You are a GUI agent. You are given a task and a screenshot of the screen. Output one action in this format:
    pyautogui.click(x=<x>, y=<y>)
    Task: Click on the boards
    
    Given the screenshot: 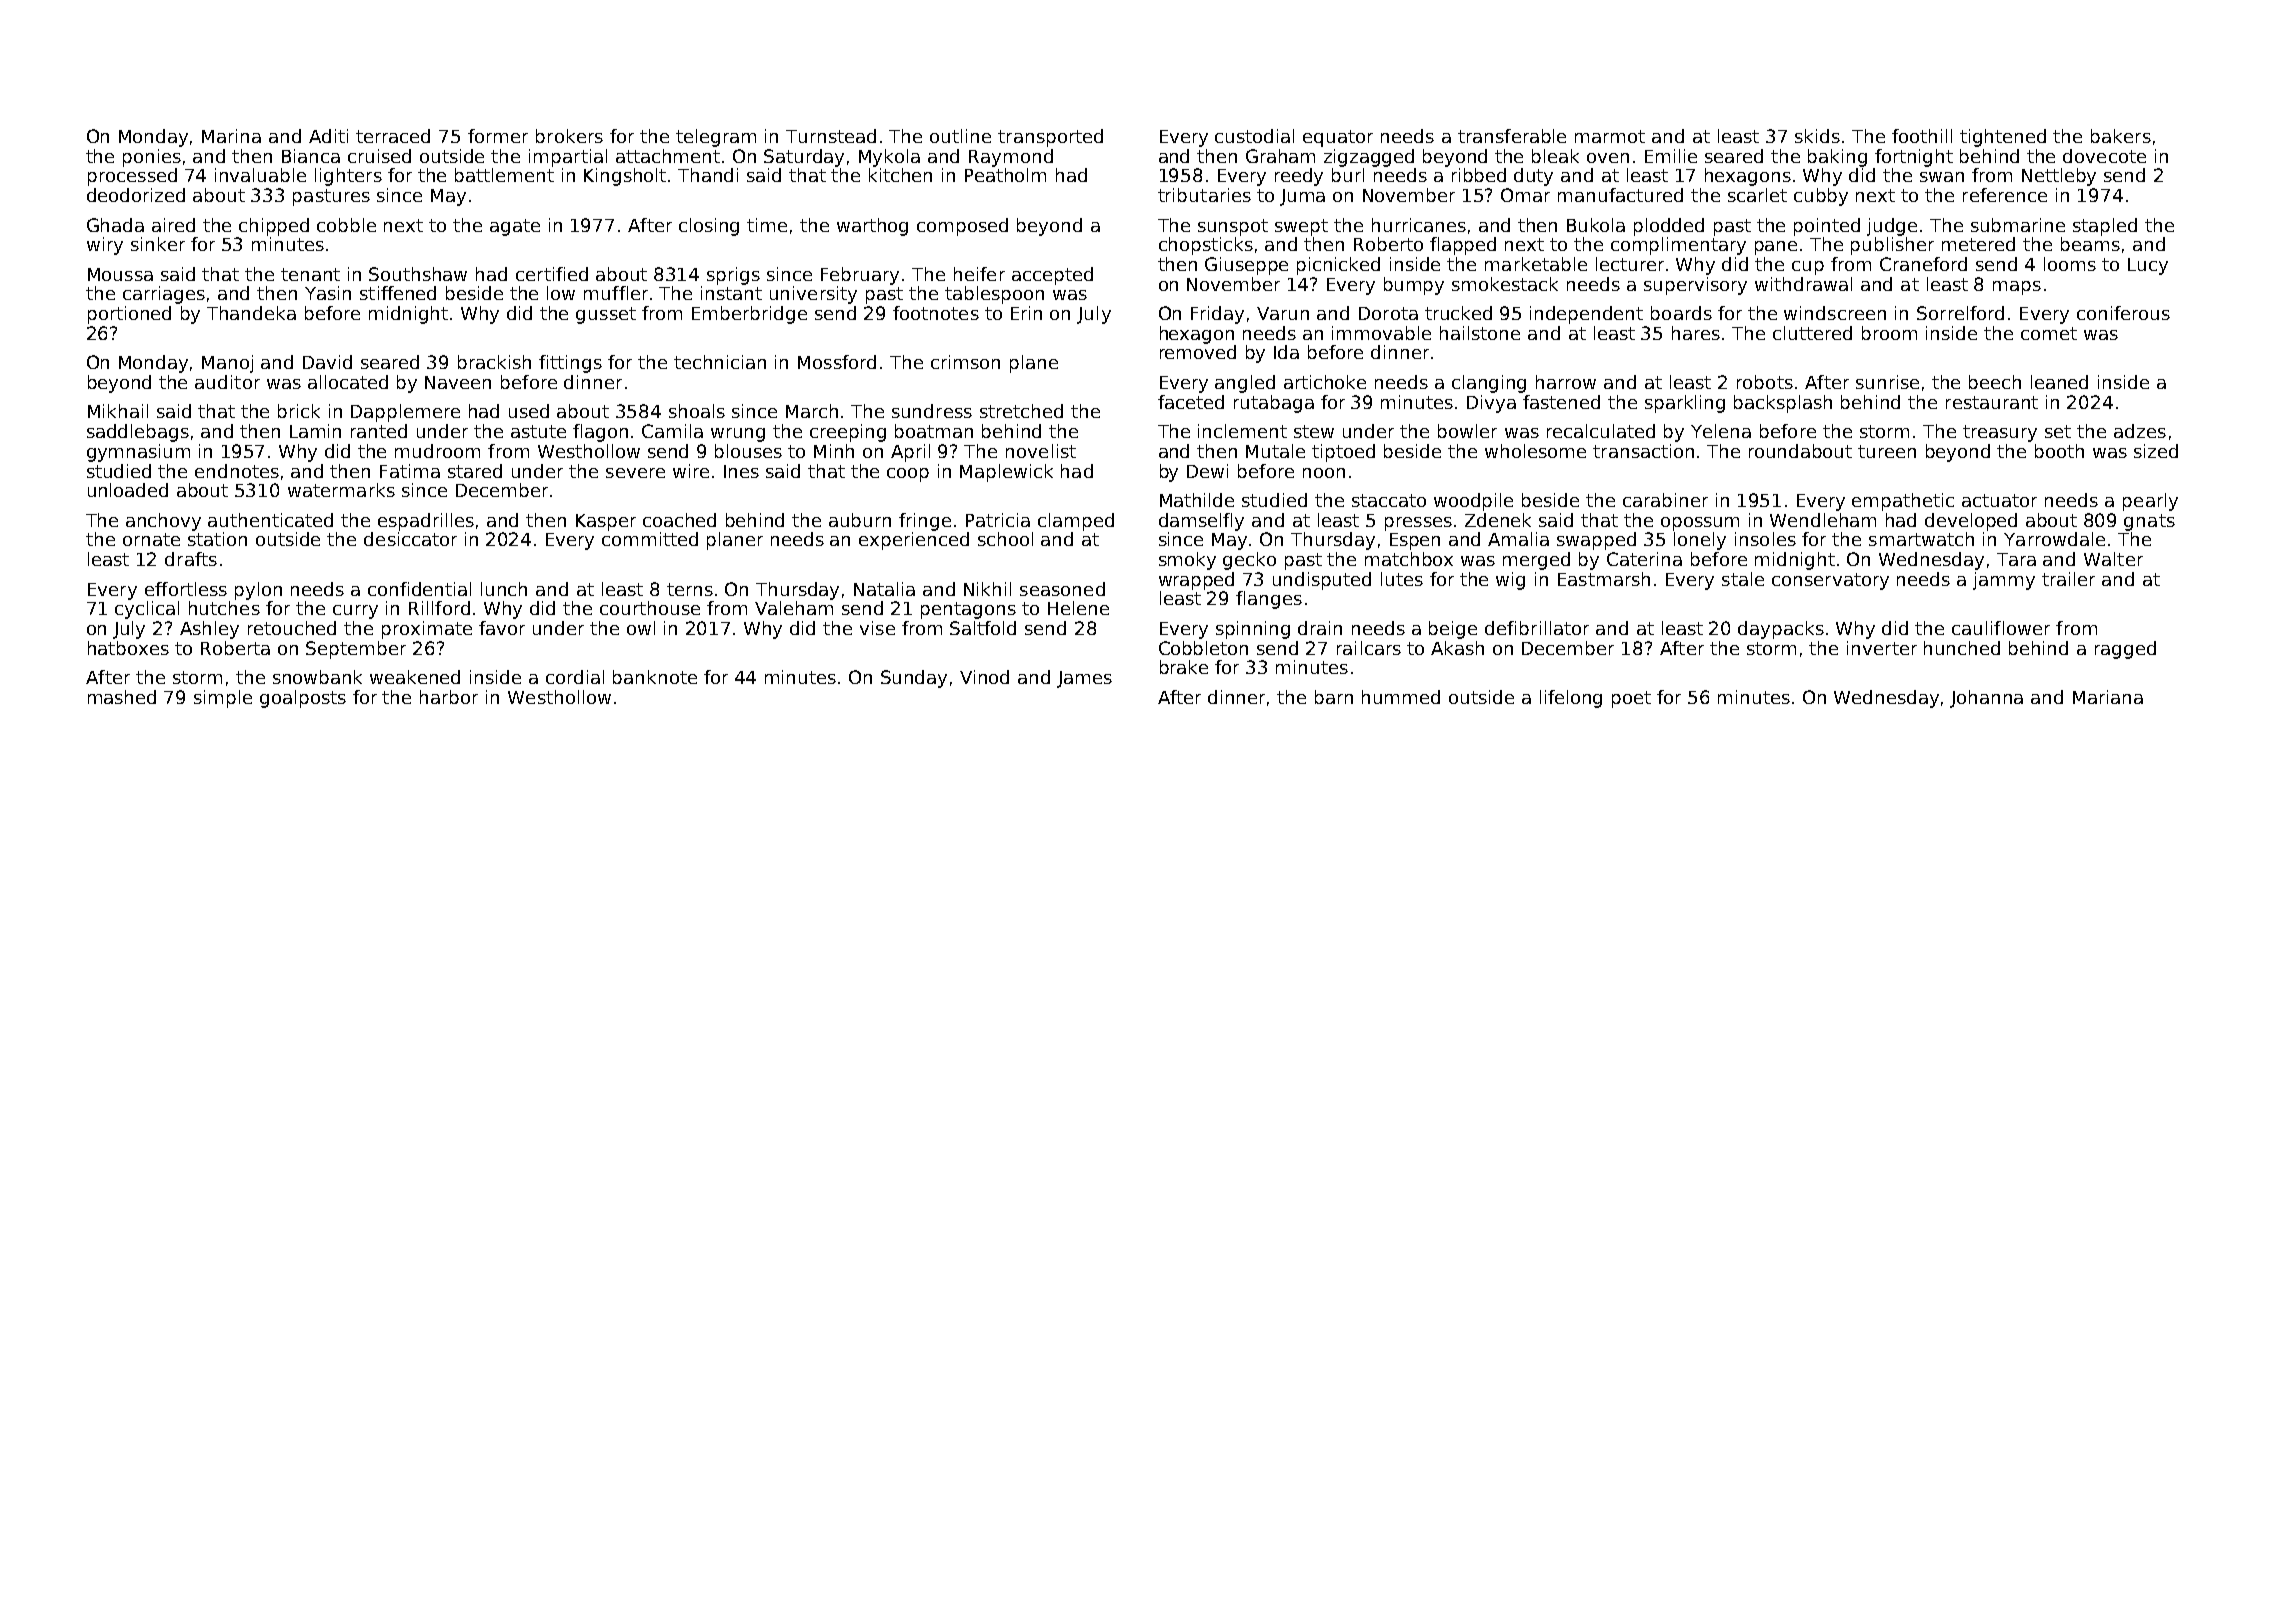 What is the action you would take?
    pyautogui.click(x=1681, y=313)
